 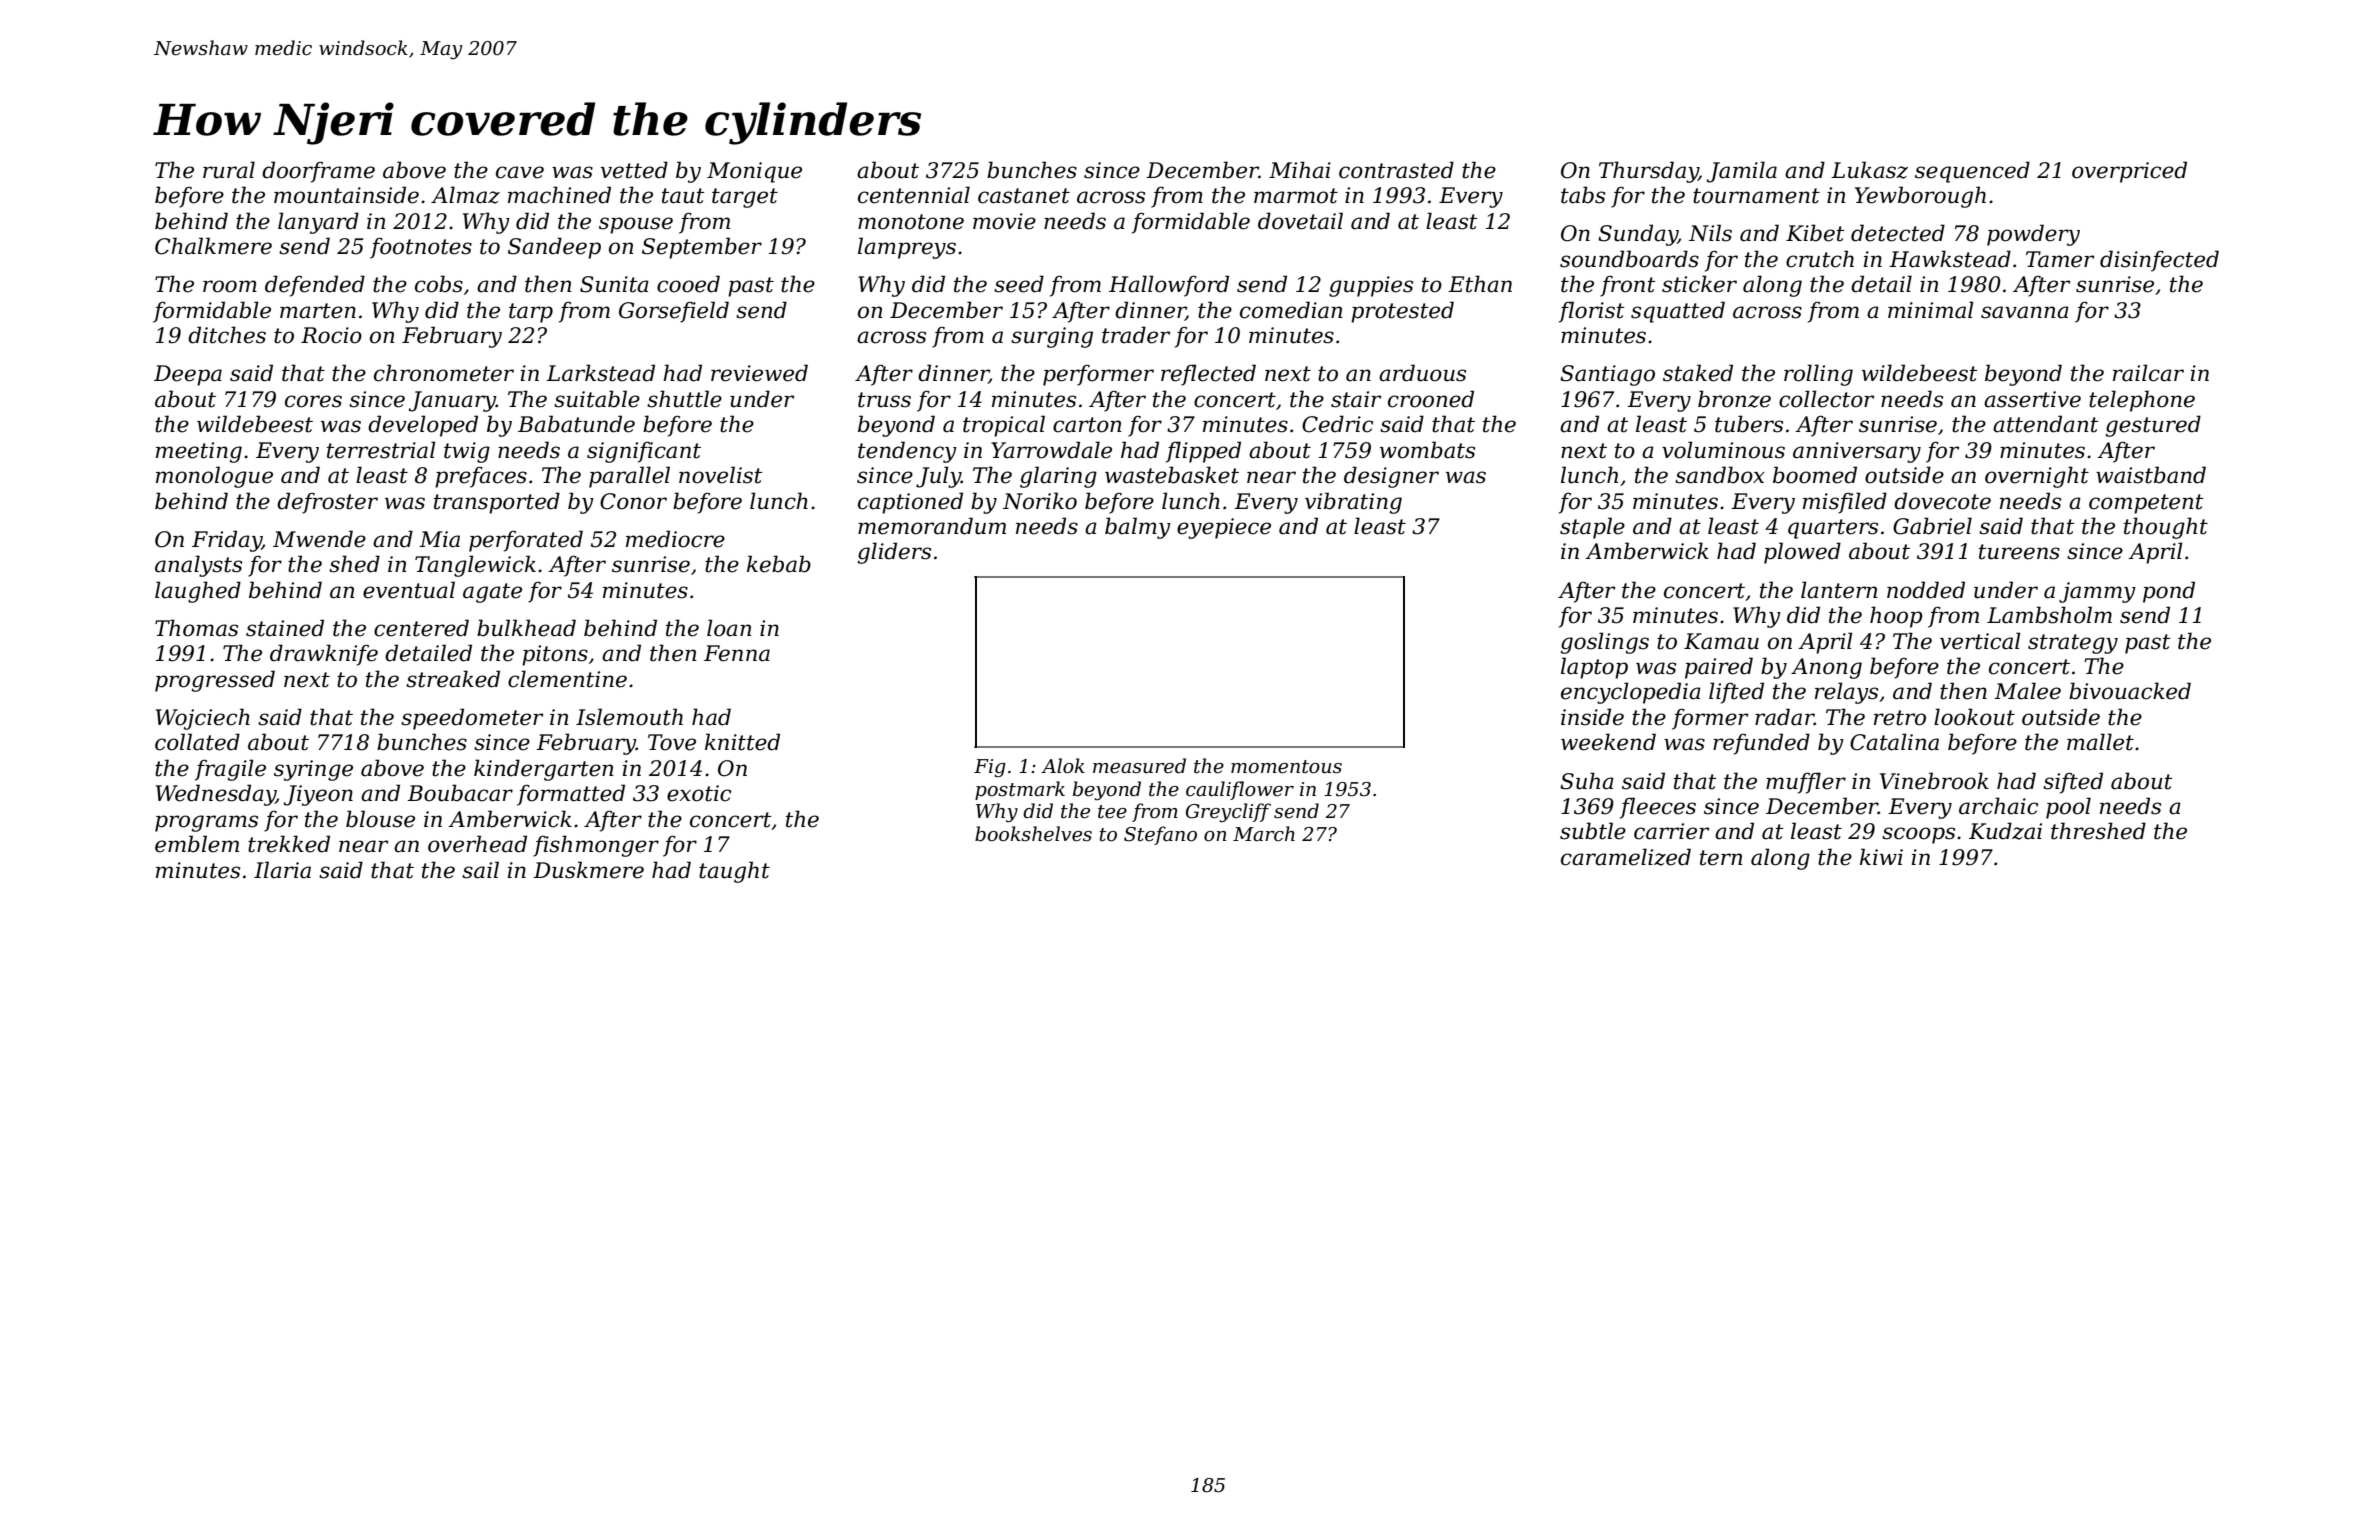 What do you see at coordinates (423, 426) in the screenshot?
I see `developed` at bounding box center [423, 426].
